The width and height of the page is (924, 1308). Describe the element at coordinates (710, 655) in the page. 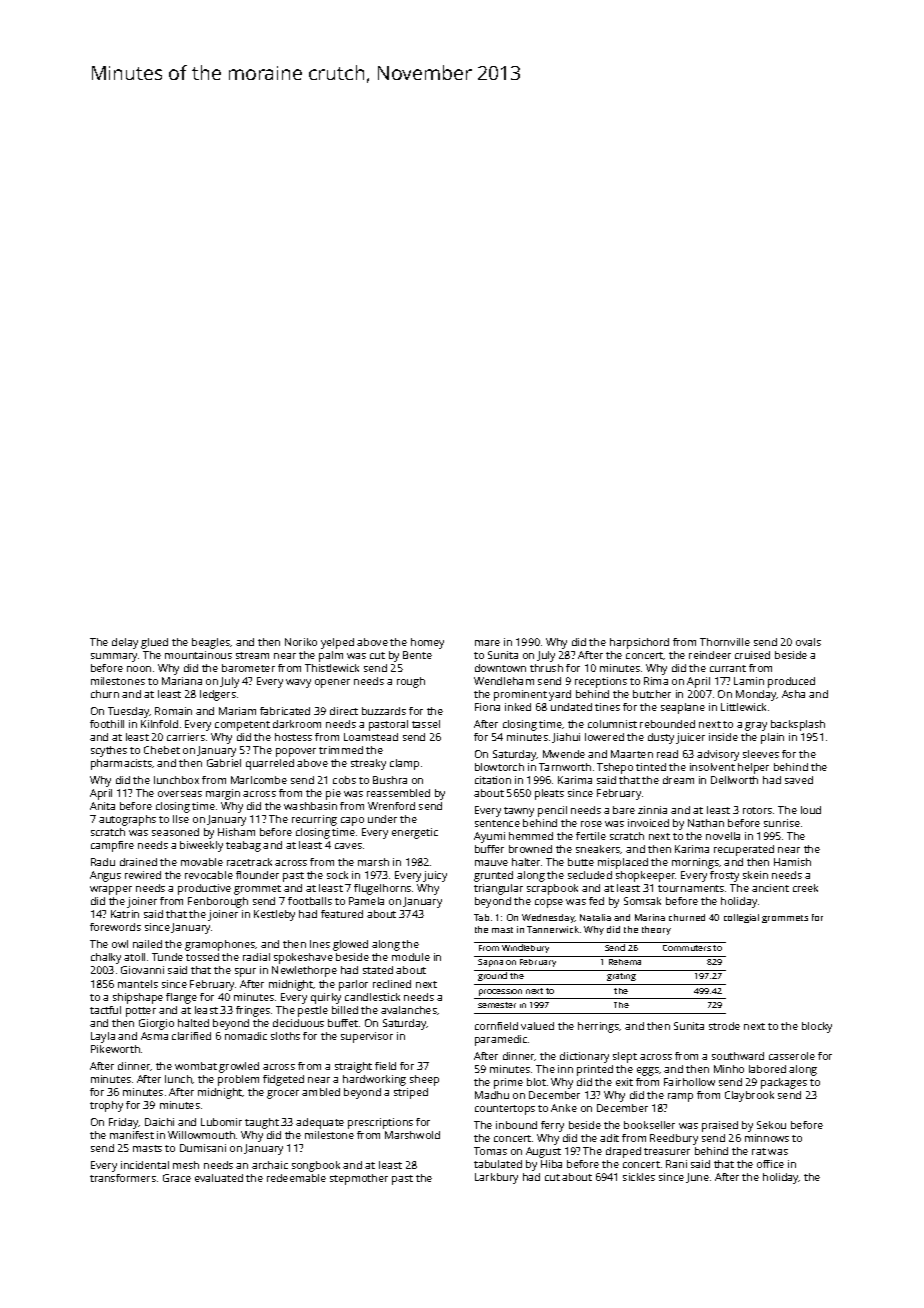

I see `reindeer` at that location.
